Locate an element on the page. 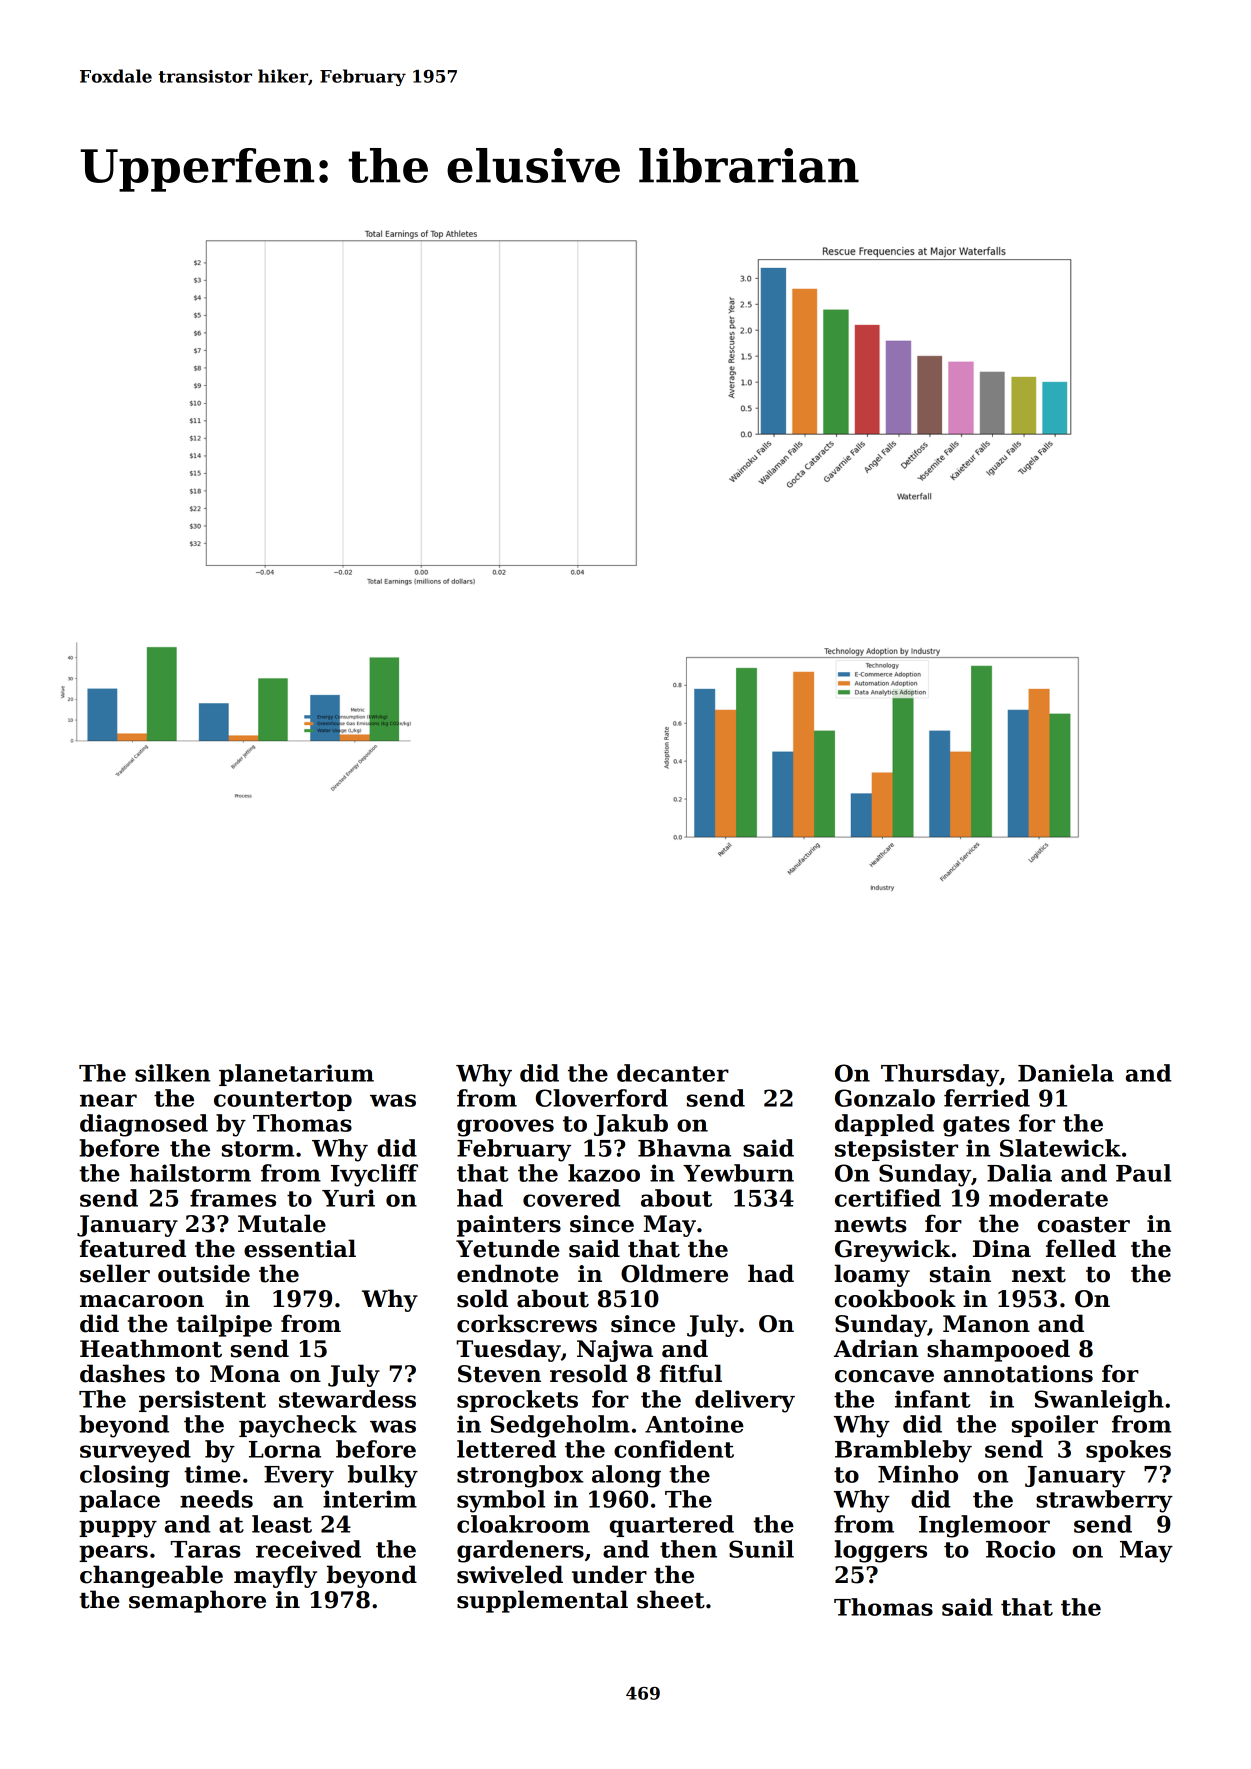 Image resolution: width=1251 pixels, height=1769 pixels. Taras is located at coordinates (205, 1549).
